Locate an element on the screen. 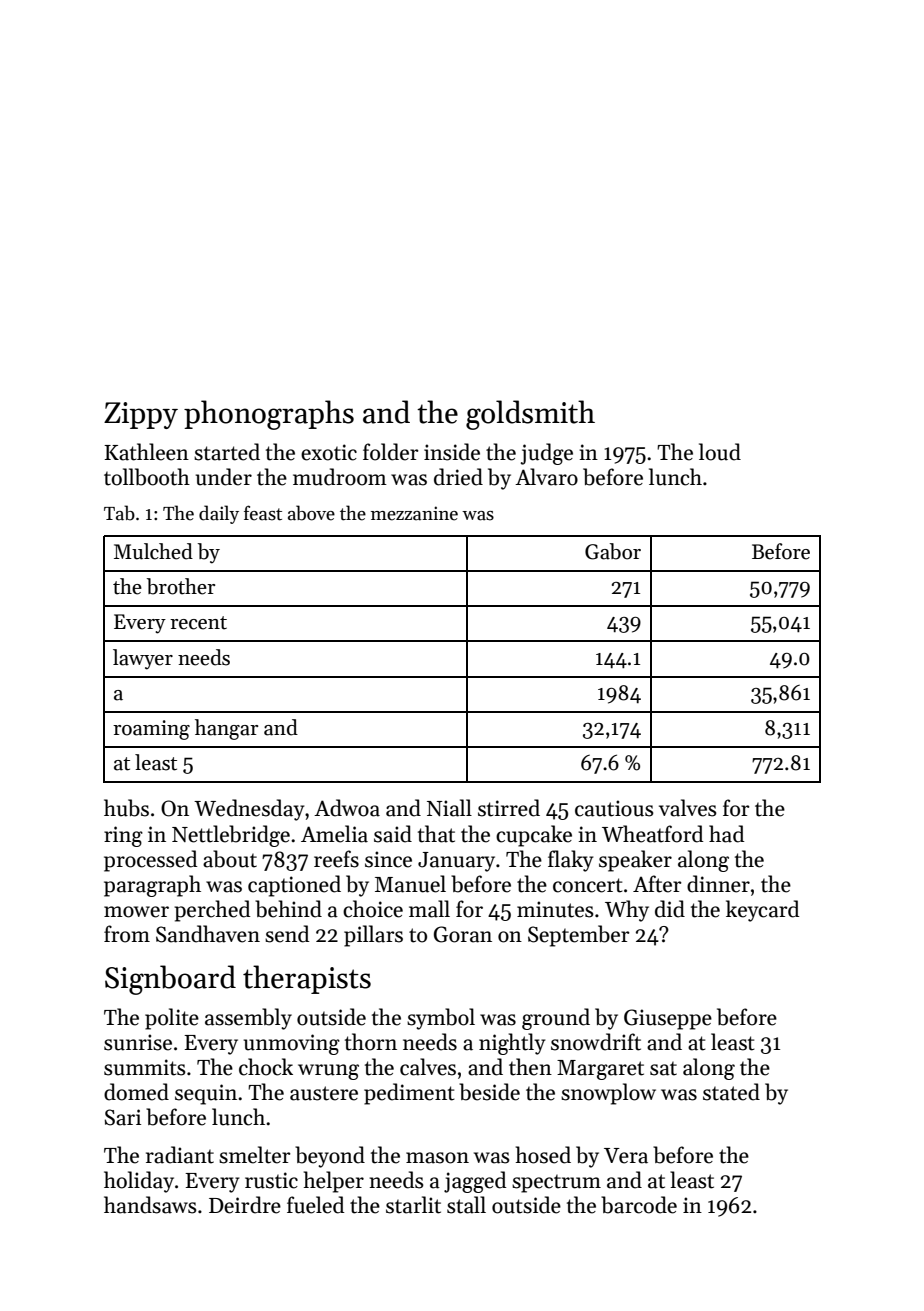  pediment is located at coordinates (409, 1094).
